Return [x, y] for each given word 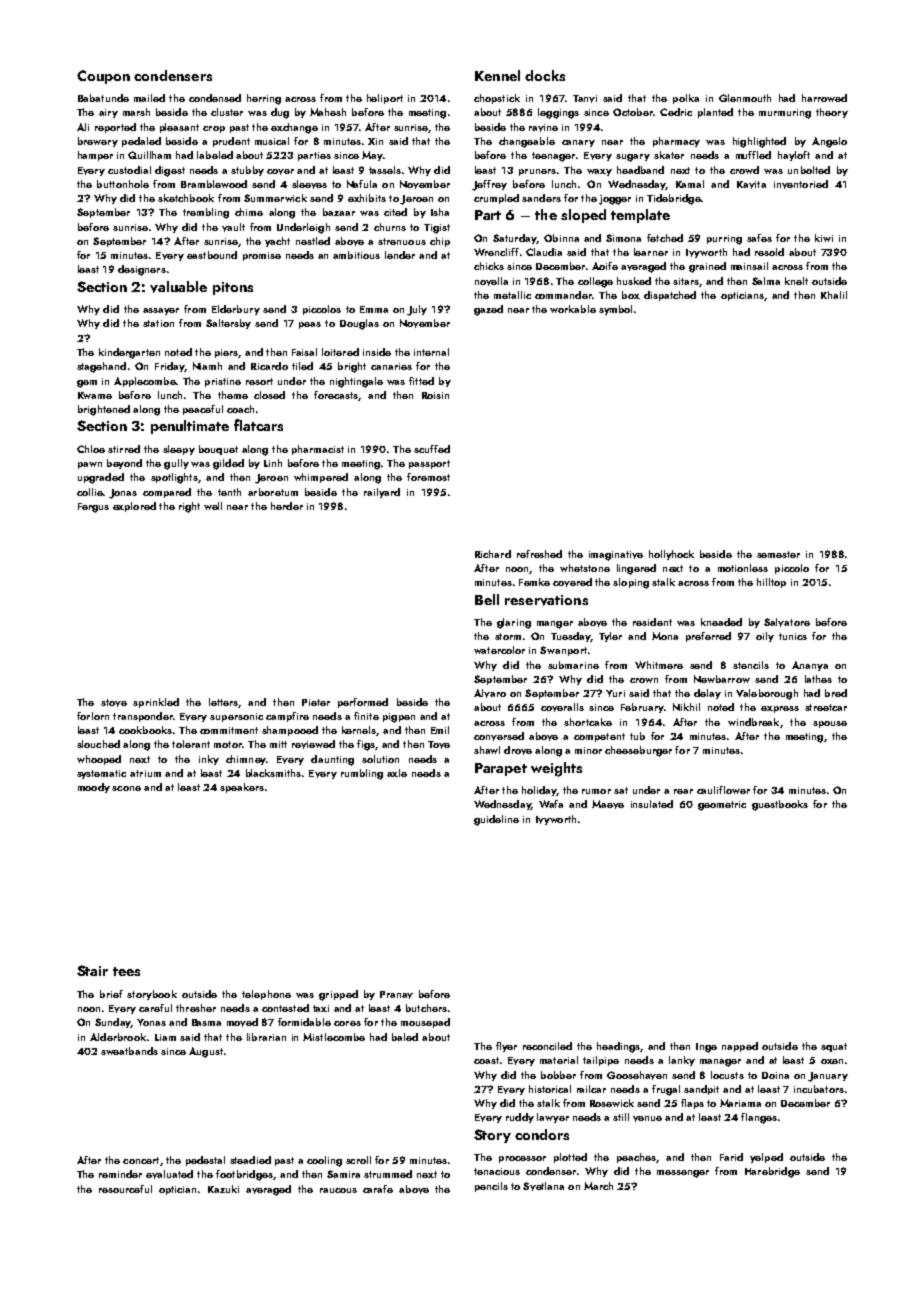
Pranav [396, 995]
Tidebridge [674, 199]
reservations [546, 600]
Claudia [544, 252]
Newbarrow [722, 679]
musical [272, 141]
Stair [92, 970]
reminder [120, 1174]
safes [759, 238]
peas [310, 325]
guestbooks [780, 805]
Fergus [93, 508]
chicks [489, 266]
